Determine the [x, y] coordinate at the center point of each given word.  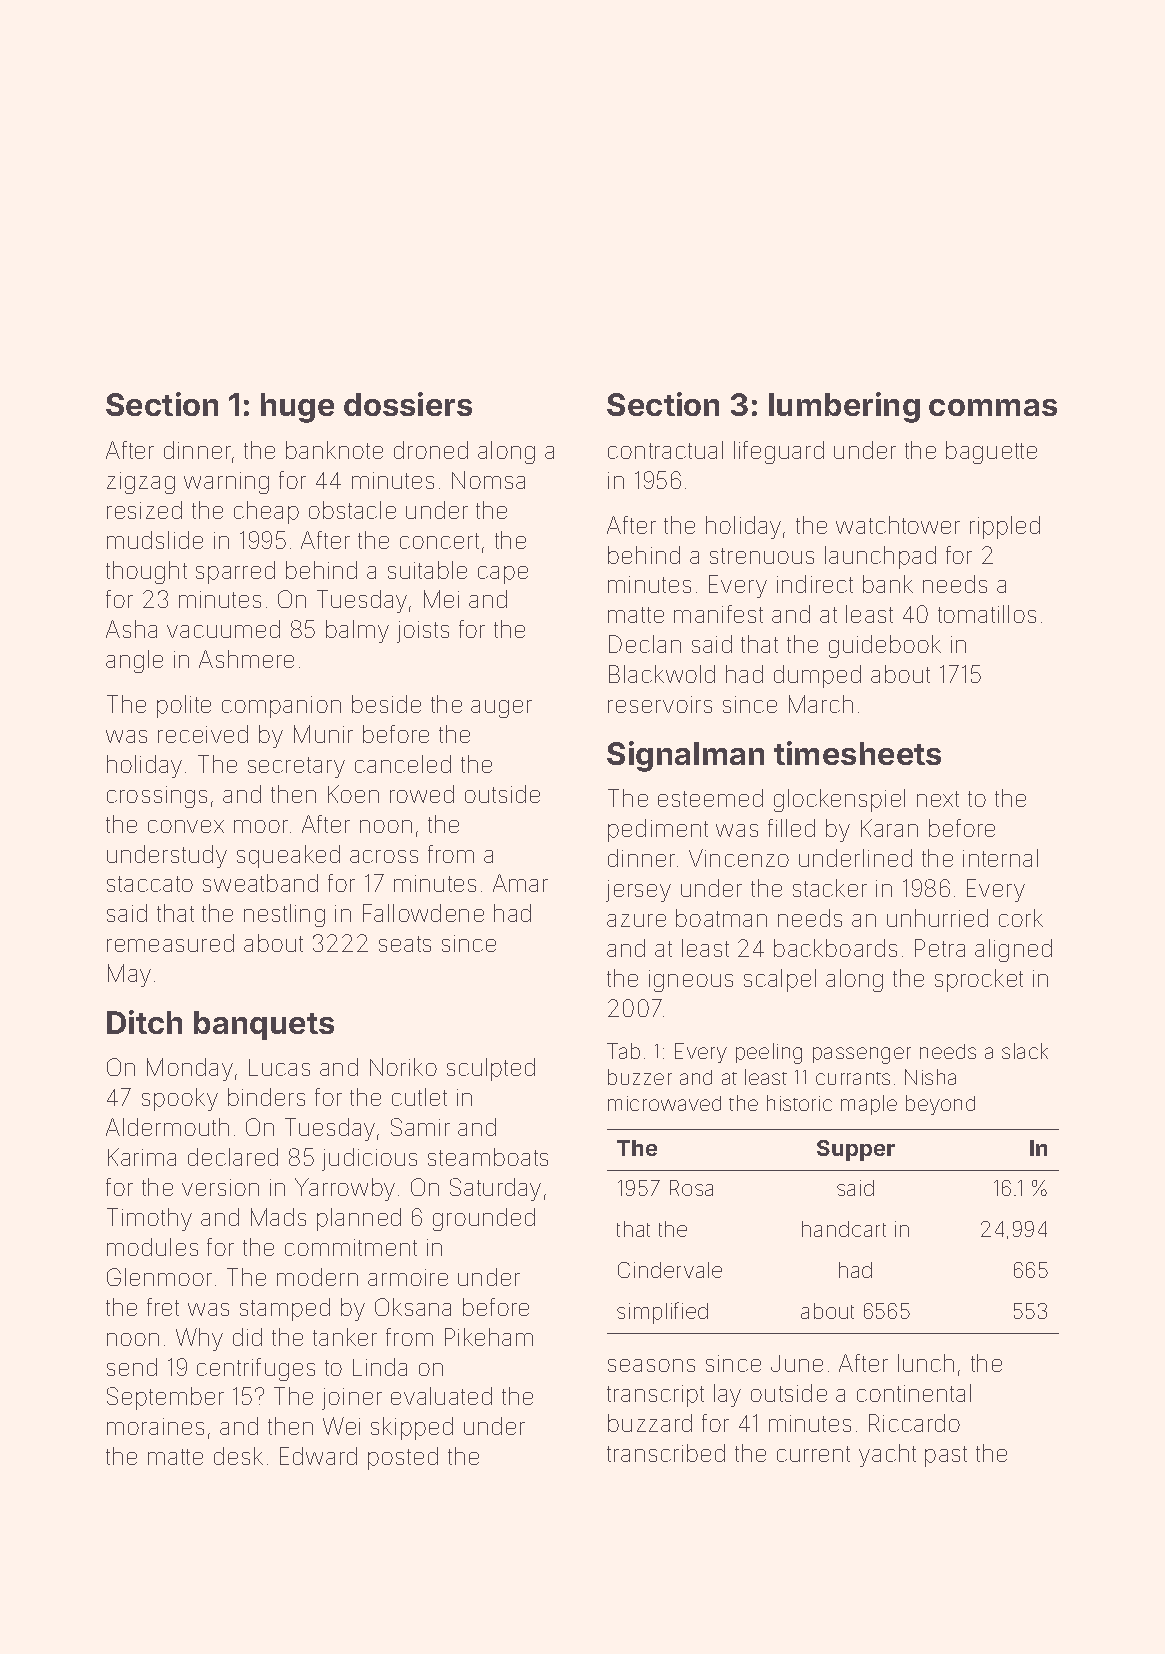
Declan [645, 644]
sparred [235, 572]
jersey [638, 891]
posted [403, 1458]
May [129, 975]
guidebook [885, 646]
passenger [862, 1055]
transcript [655, 1396]
